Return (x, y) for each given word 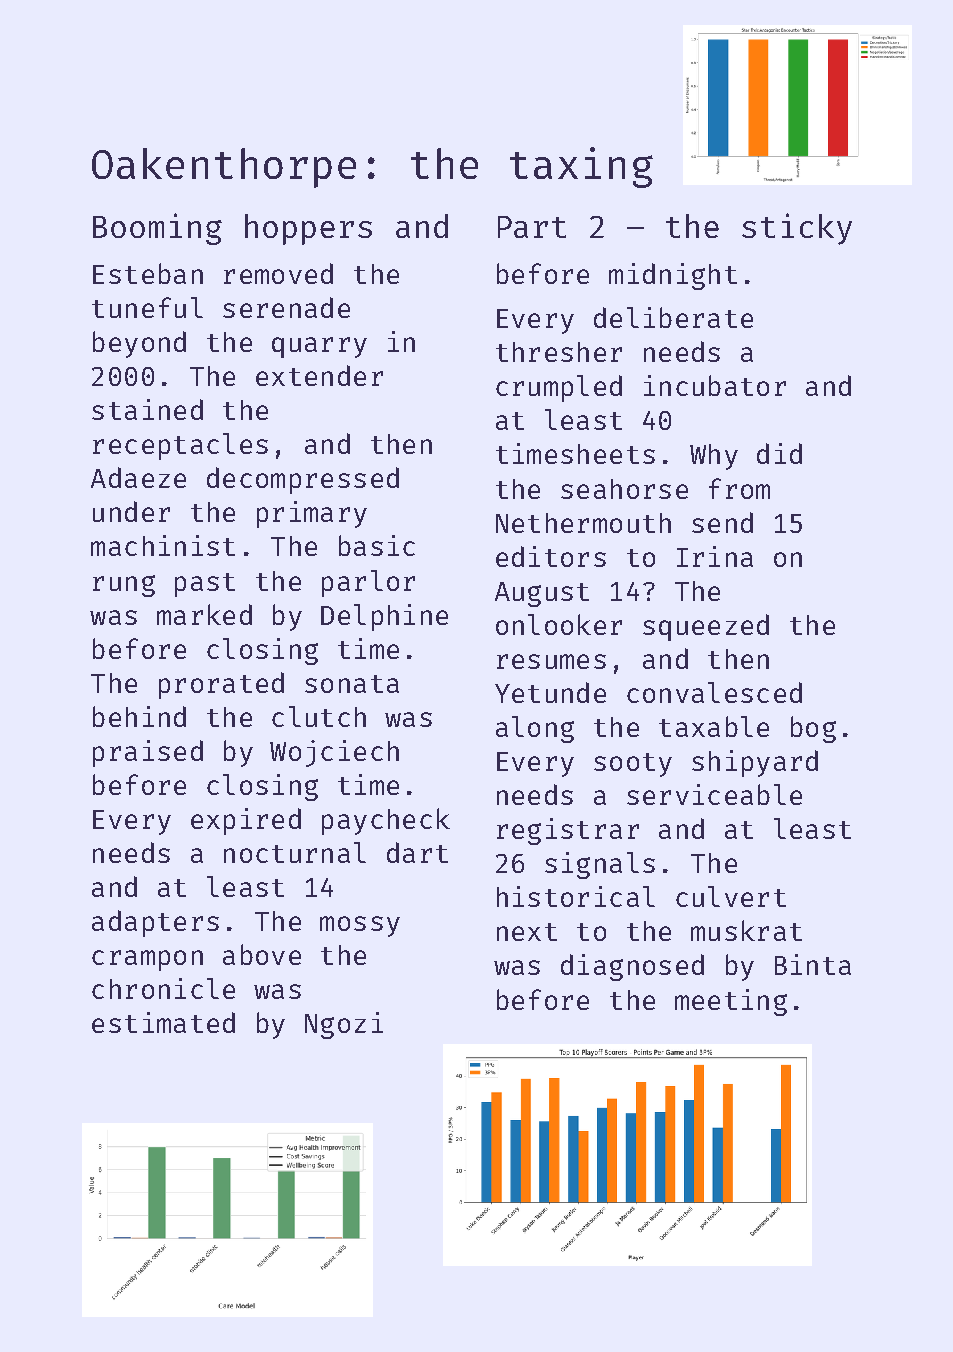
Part (532, 227)
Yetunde (550, 692)
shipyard (755, 763)
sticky (797, 229)
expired (246, 821)
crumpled (559, 388)
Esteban (148, 273)
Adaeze (138, 477)
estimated (163, 1022)
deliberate (673, 317)
